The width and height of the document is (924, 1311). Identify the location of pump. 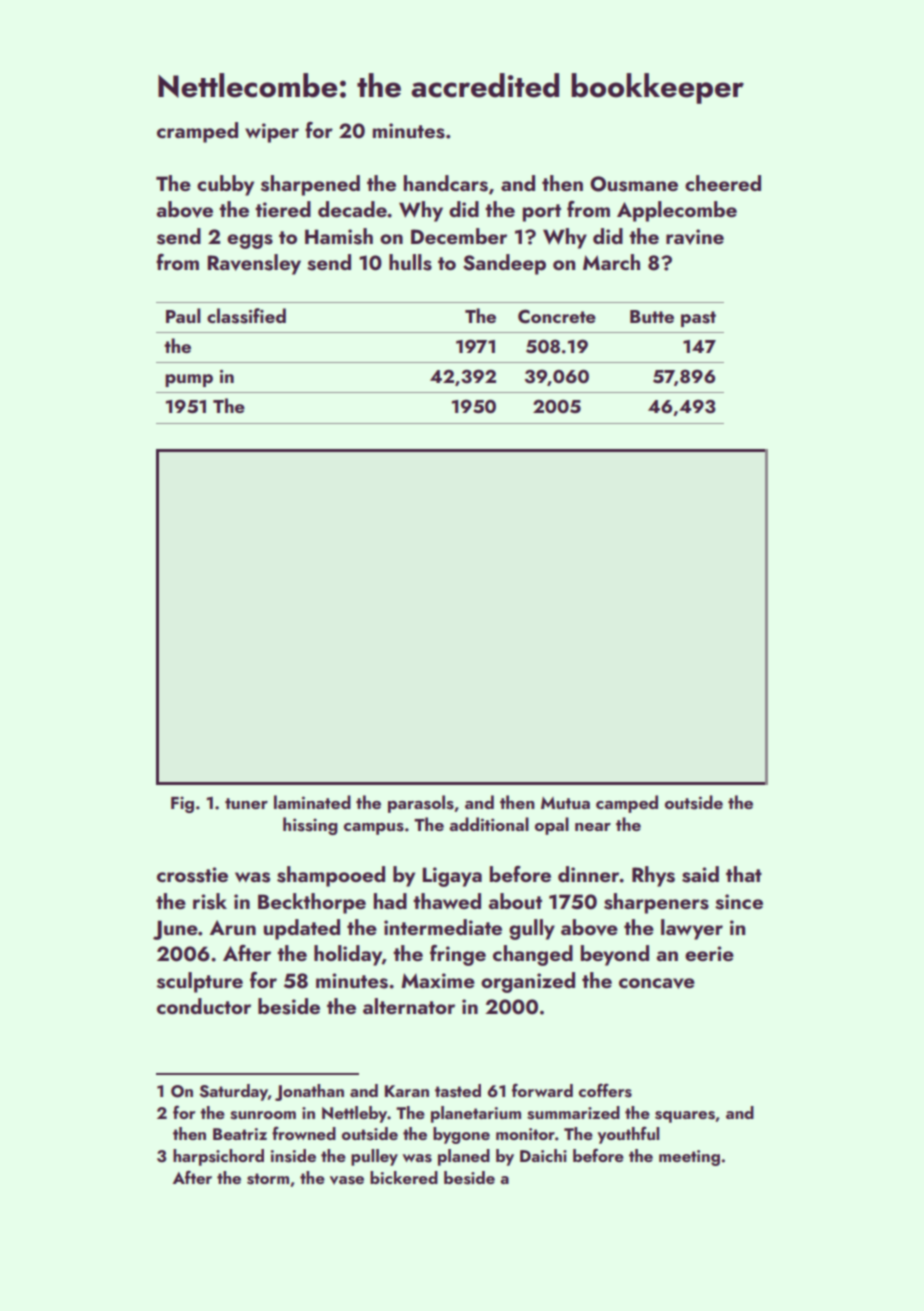
(189, 380).
